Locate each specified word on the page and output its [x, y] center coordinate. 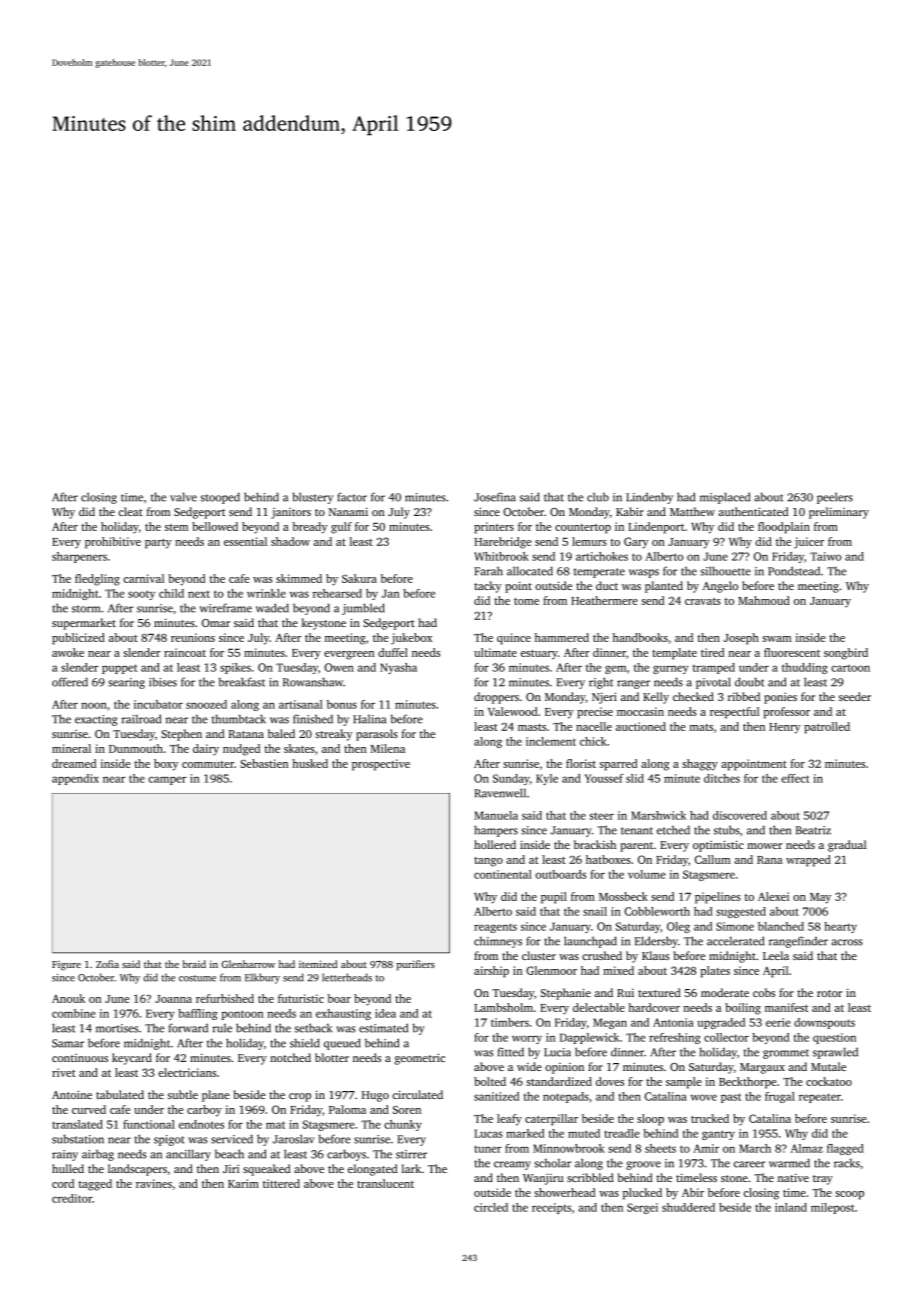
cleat [130, 511]
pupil [554, 898]
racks [847, 1163]
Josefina [495, 497]
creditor [72, 1198]
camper [167, 780]
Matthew [692, 511]
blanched [781, 926]
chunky [403, 1125]
